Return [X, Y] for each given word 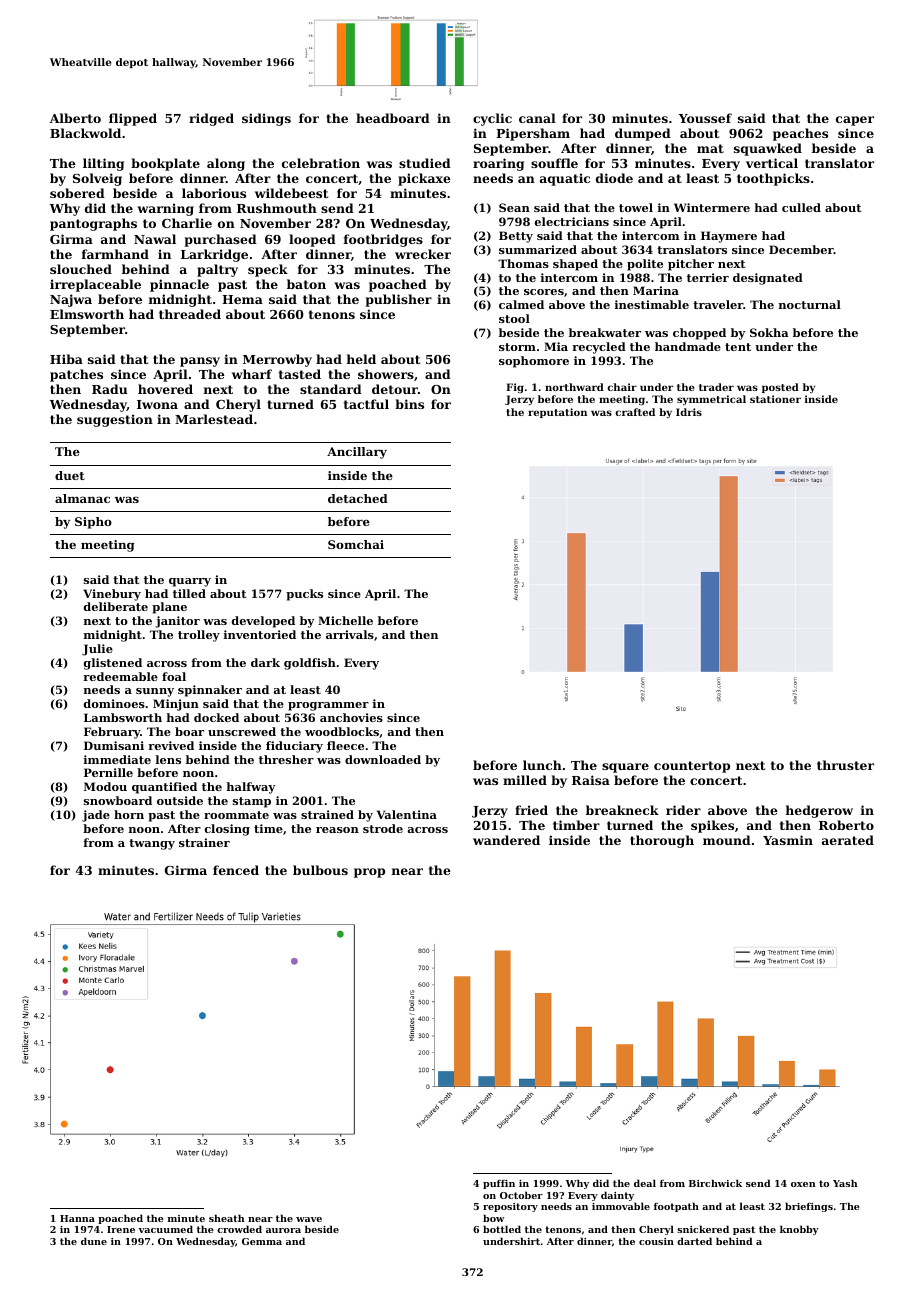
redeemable [120, 676]
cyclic [492, 119]
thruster [845, 765]
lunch [542, 765]
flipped [133, 119]
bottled [502, 1229]
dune [94, 1241]
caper [855, 121]
